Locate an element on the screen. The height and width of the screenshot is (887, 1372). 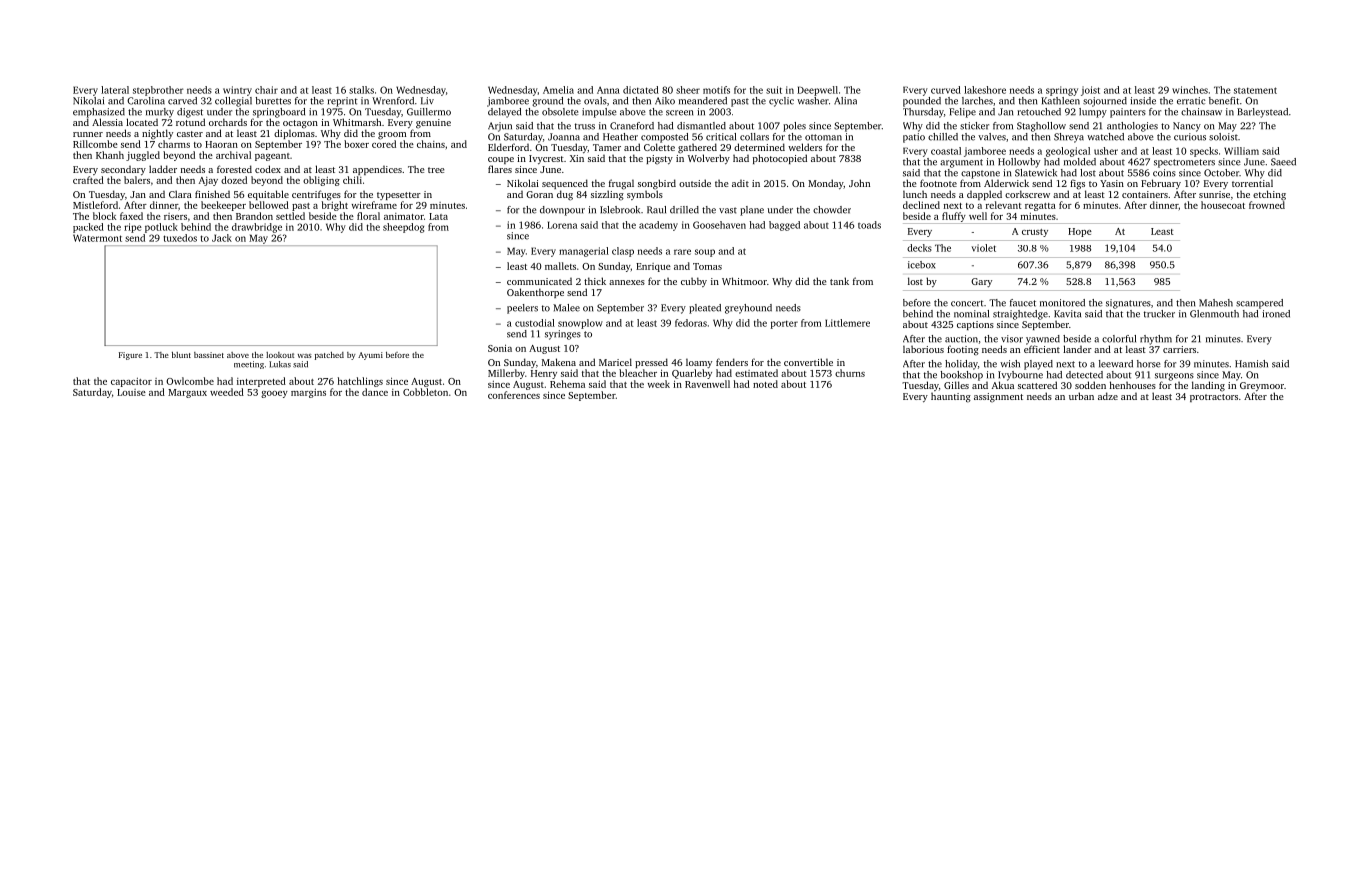
patched is located at coordinates (329, 356).
